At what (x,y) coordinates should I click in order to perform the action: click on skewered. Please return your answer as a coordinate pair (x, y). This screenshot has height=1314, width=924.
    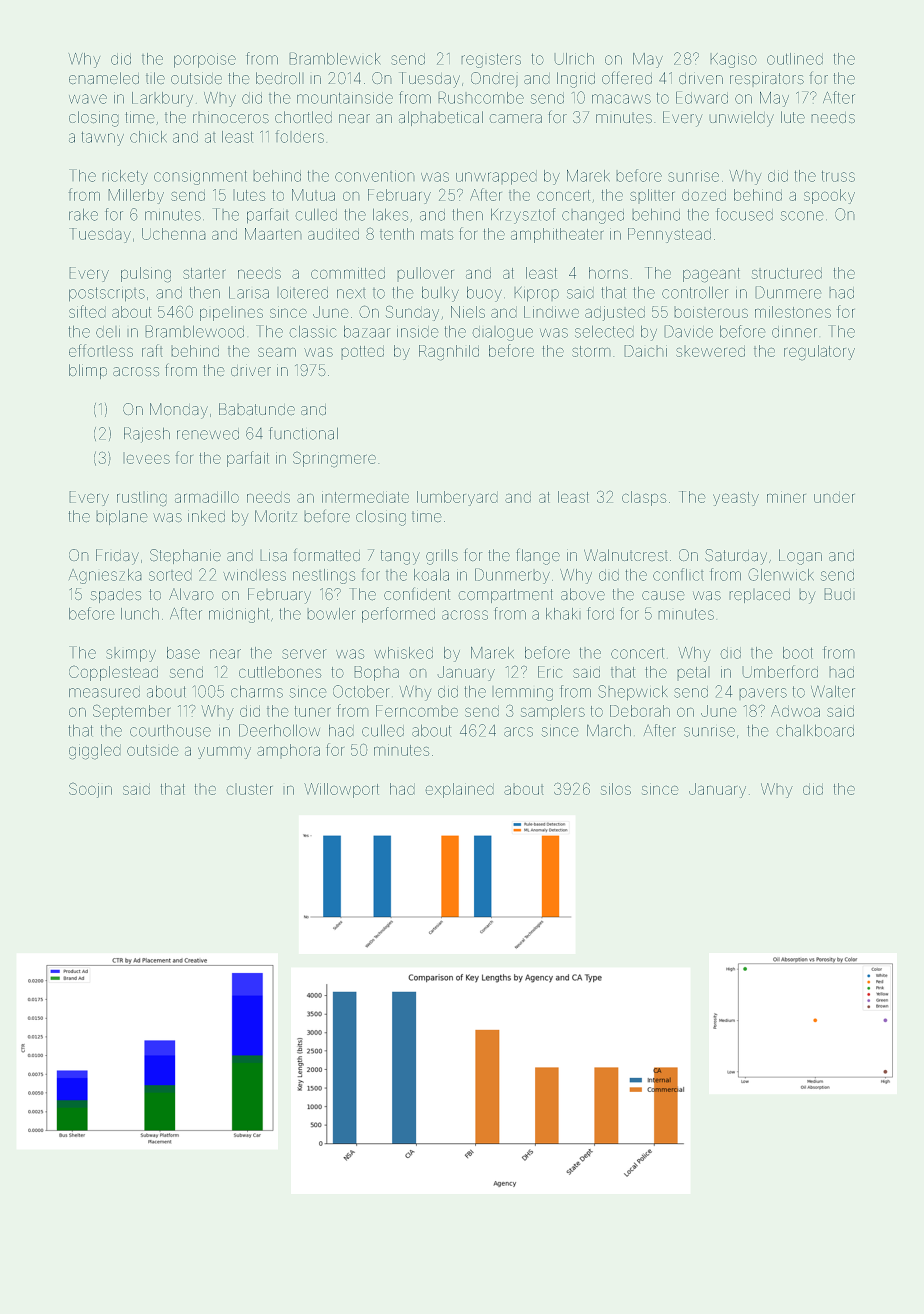
    Looking at the image, I should click on (710, 351).
